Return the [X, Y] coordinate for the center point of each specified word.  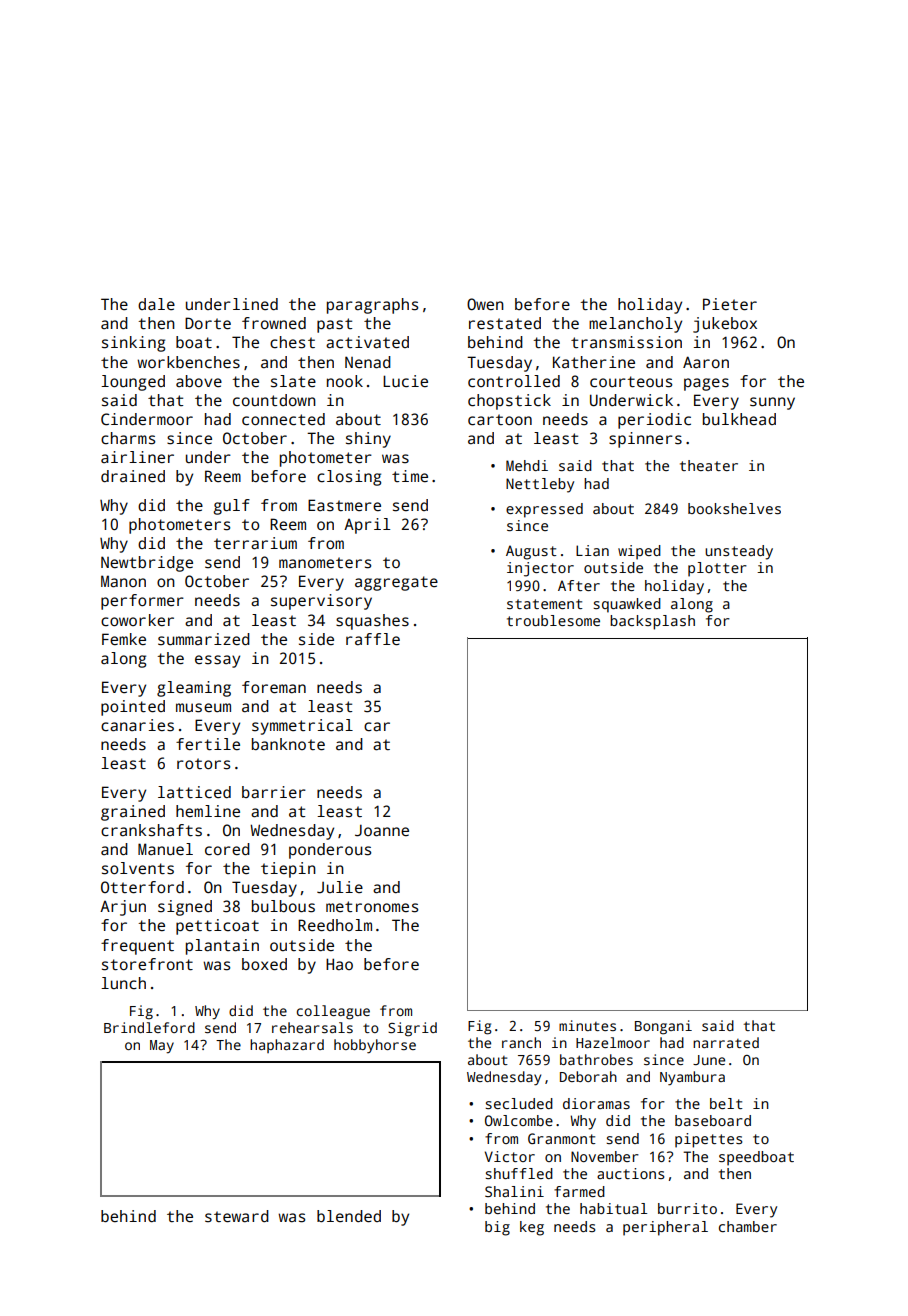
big [497, 1228]
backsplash [652, 622]
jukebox [725, 325]
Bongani [663, 1027]
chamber [748, 1226]
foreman [274, 687]
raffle [373, 639]
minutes [587, 1025]
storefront [147, 964]
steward [237, 1216]
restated [505, 323]
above [199, 381]
